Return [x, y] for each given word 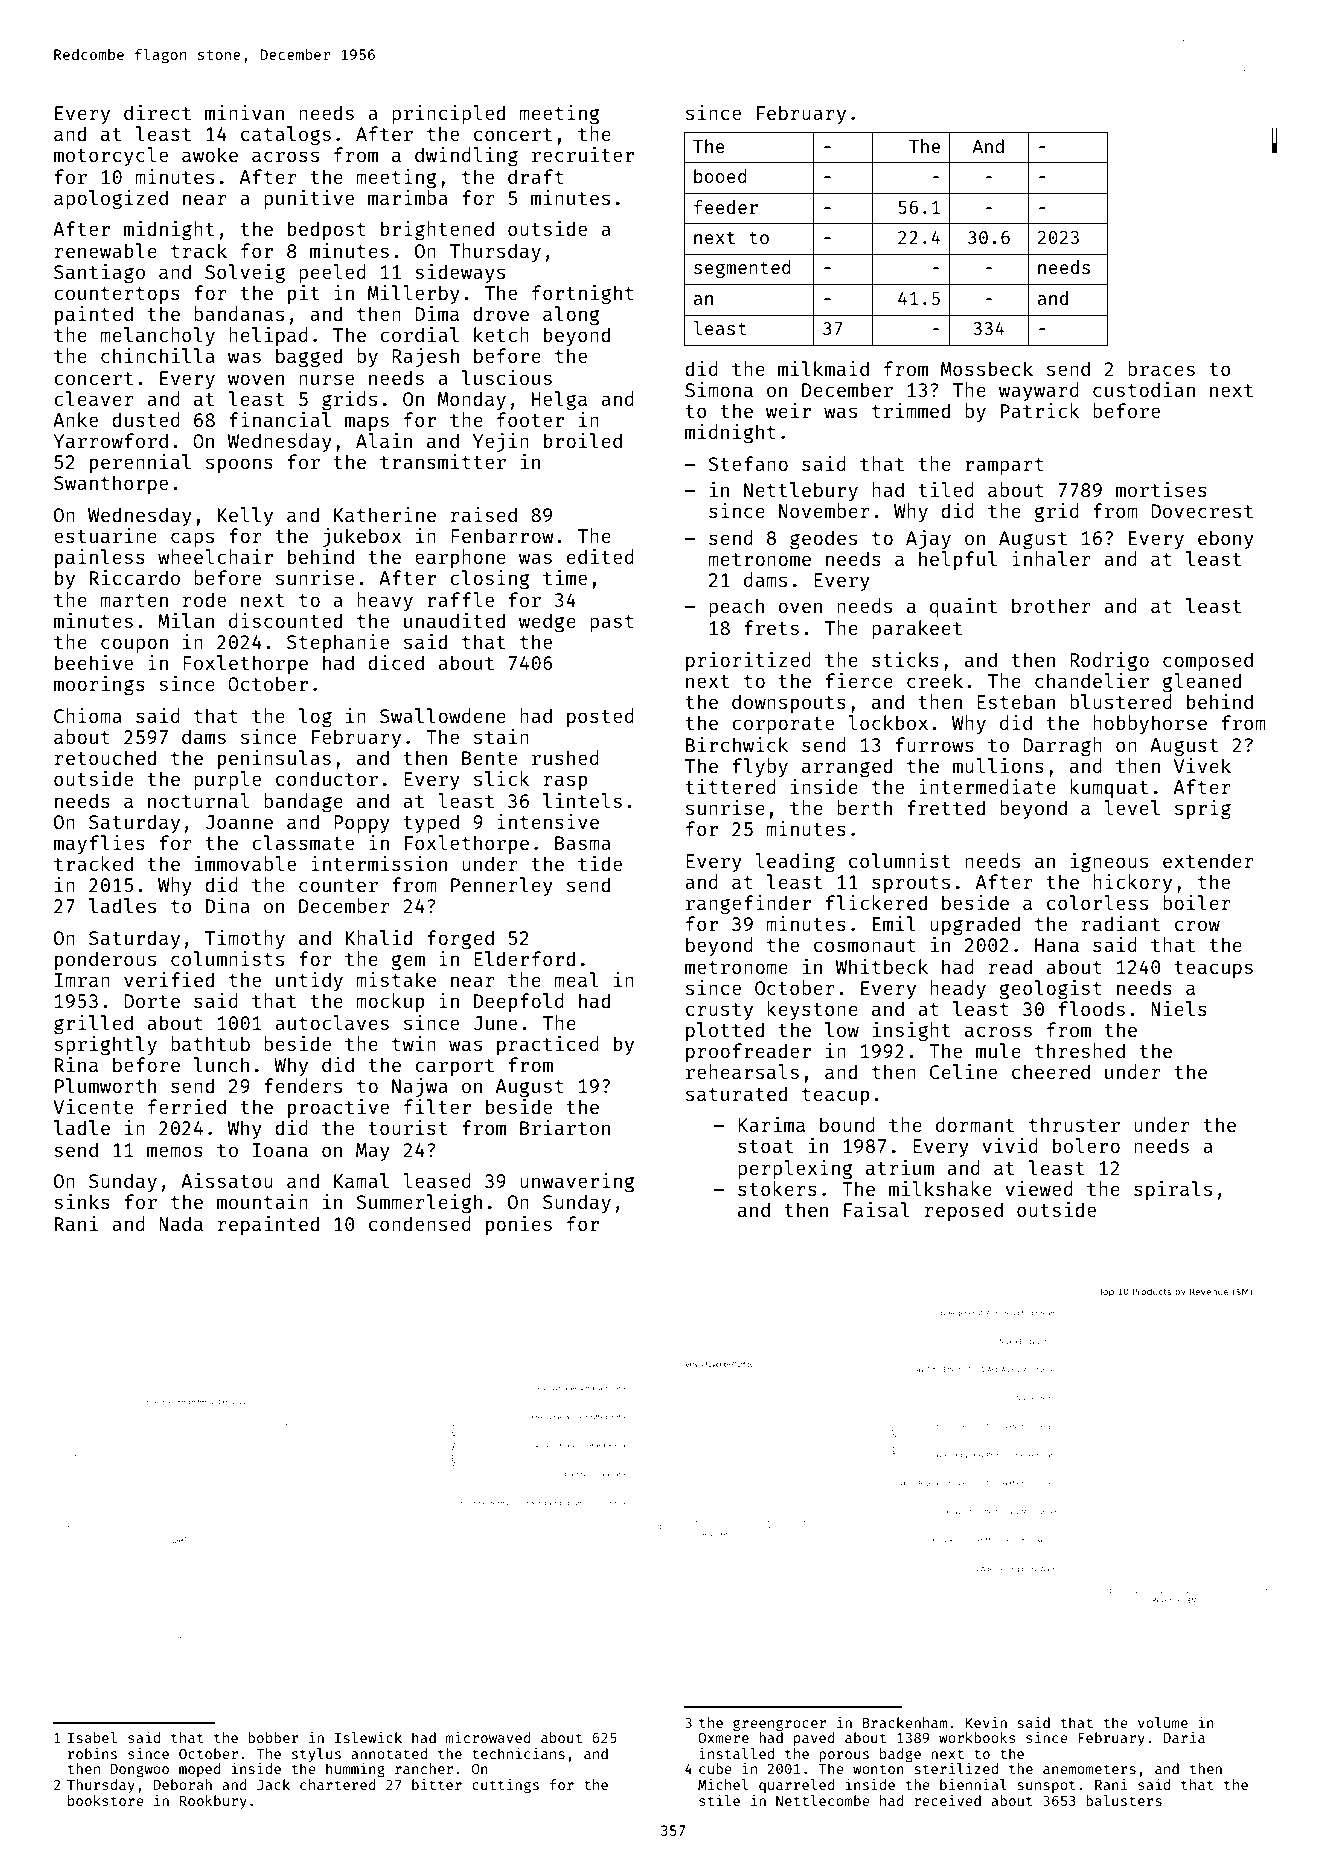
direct [157, 112]
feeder [726, 207]
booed [720, 176]
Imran [82, 980]
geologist [1051, 990]
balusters [1124, 1800]
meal [576, 979]
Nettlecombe [822, 1800]
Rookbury [213, 1802]
